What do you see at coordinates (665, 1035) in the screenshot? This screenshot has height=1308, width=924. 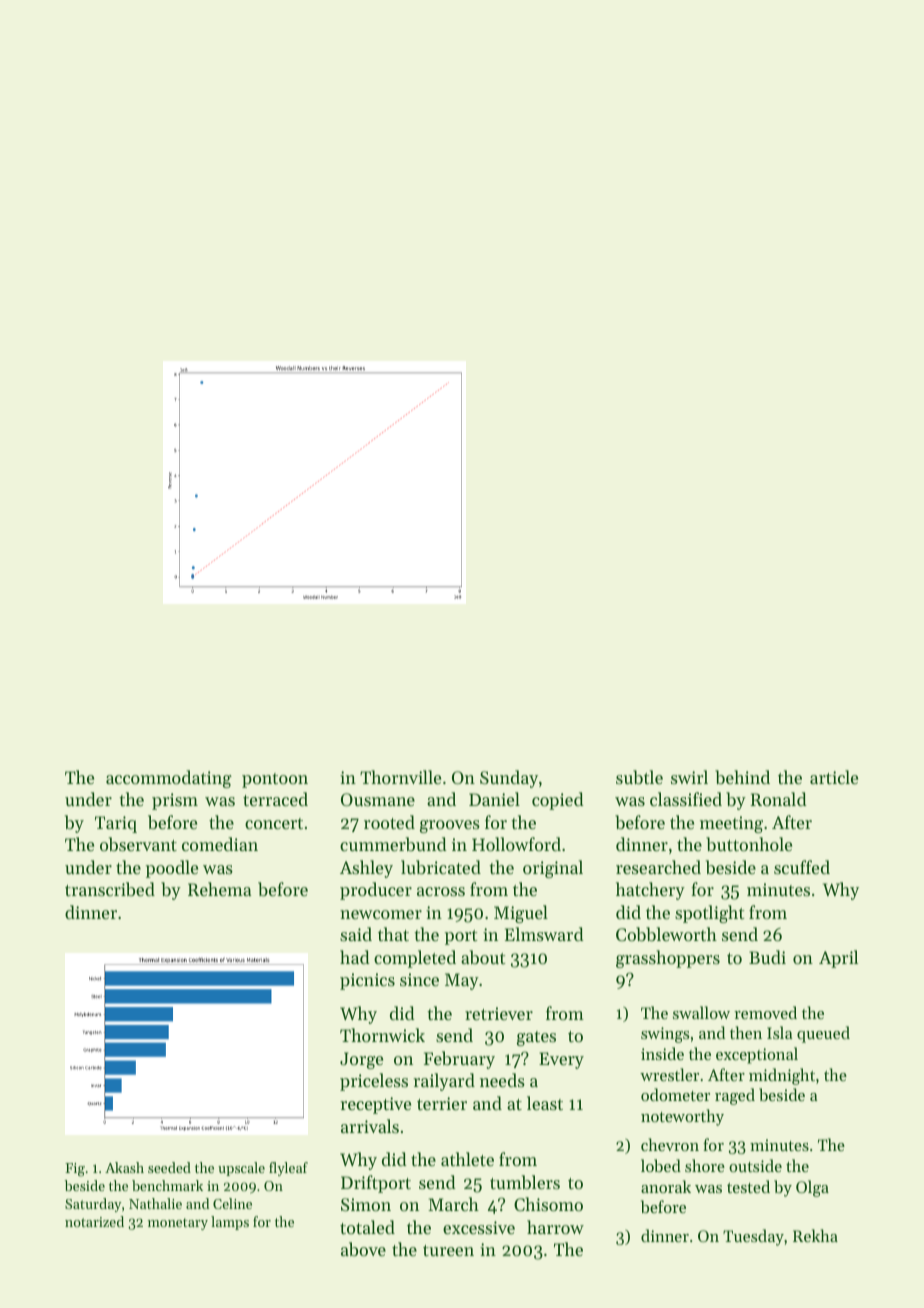 I see `swings` at bounding box center [665, 1035].
